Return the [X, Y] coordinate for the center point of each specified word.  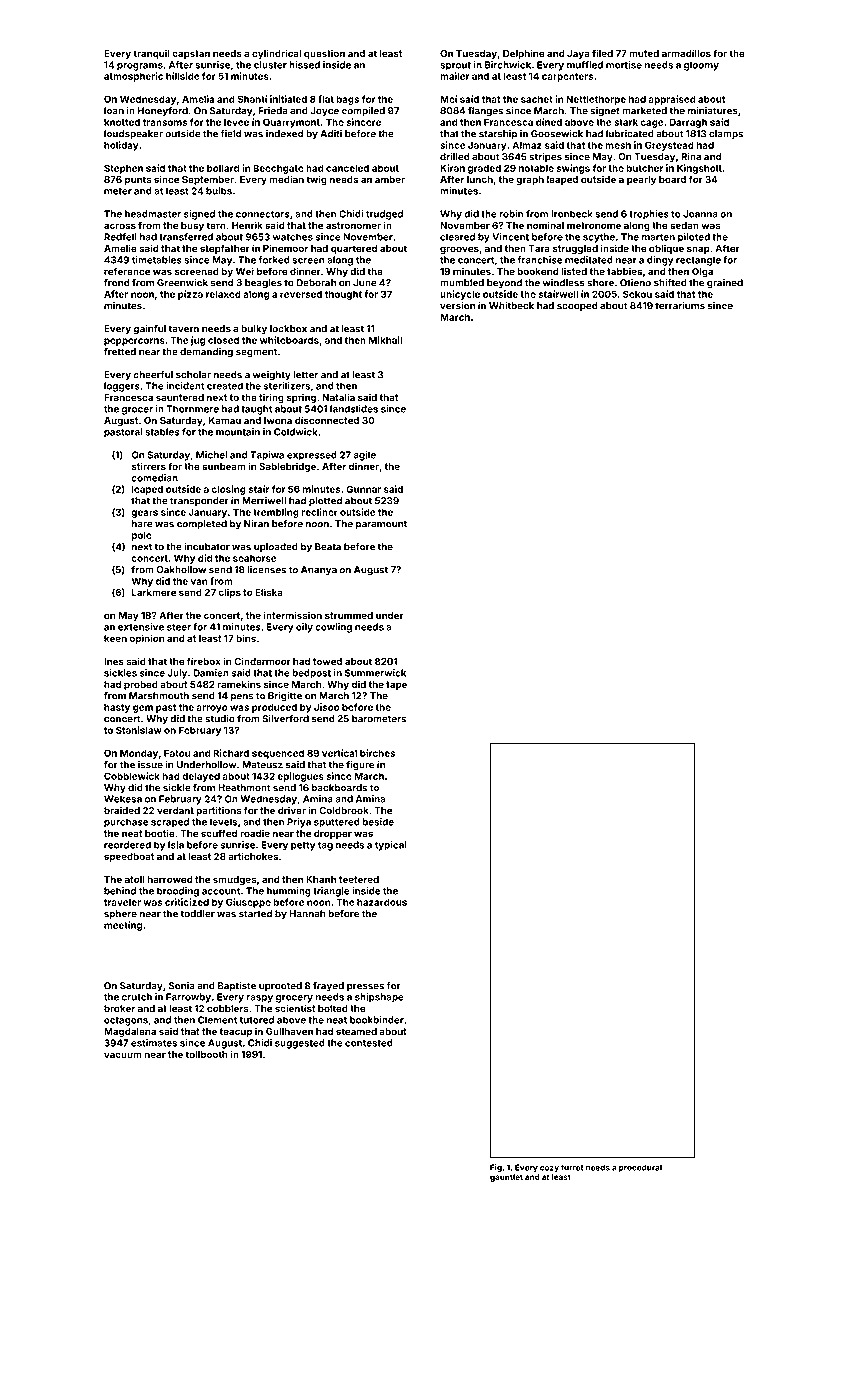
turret [572, 1168]
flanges [485, 112]
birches [377, 753]
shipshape [379, 998]
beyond [504, 284]
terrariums [680, 306]
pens [242, 698]
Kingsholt [699, 169]
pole [142, 536]
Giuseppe [248, 903]
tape [396, 685]
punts [138, 180]
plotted [325, 501]
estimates [154, 1043]
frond [116, 283]
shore [600, 283]
